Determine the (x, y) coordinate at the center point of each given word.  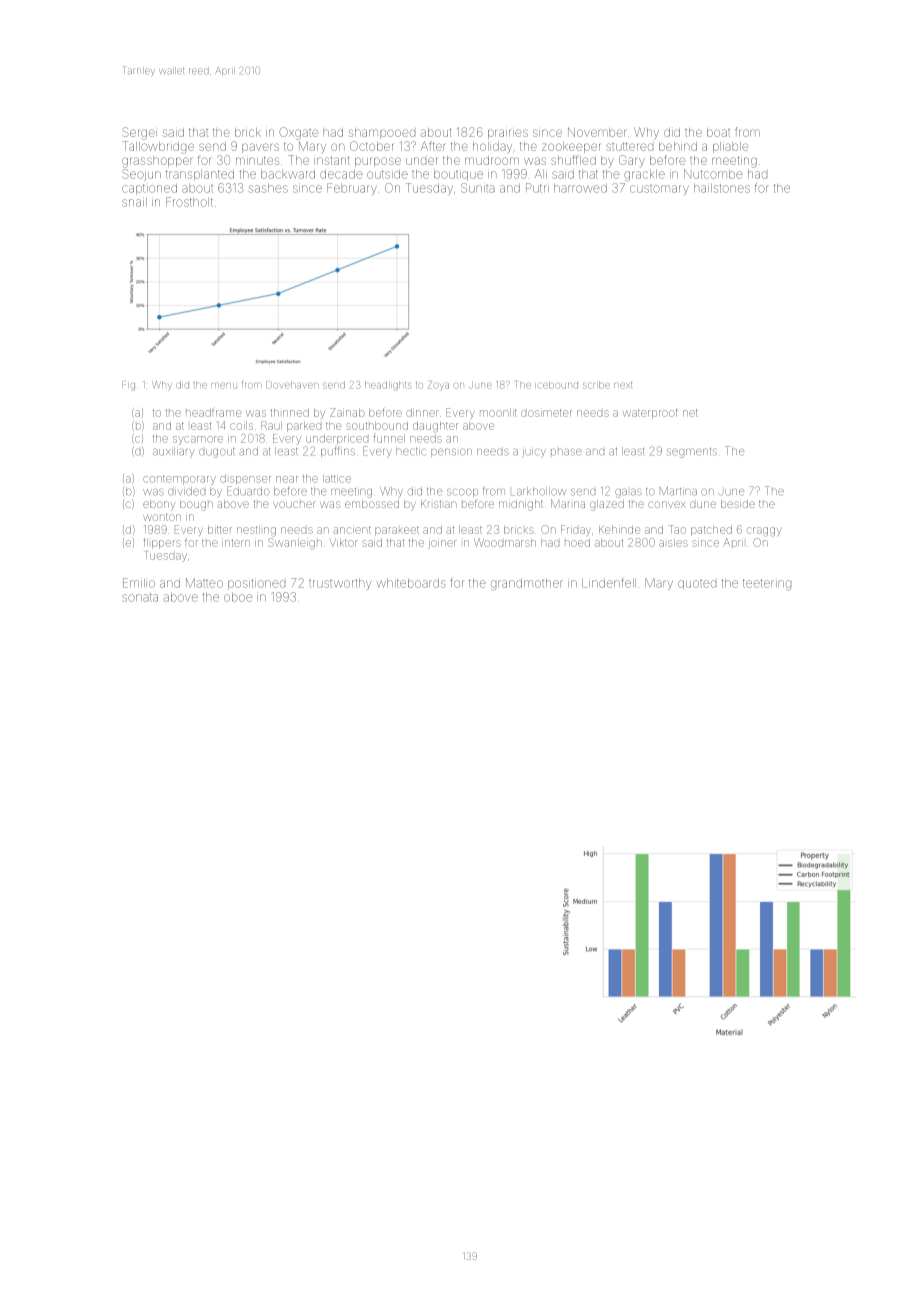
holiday (492, 148)
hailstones (722, 188)
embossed (372, 504)
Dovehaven (292, 385)
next (623, 385)
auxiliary (173, 452)
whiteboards (411, 583)
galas (628, 493)
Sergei (139, 133)
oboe (238, 597)
